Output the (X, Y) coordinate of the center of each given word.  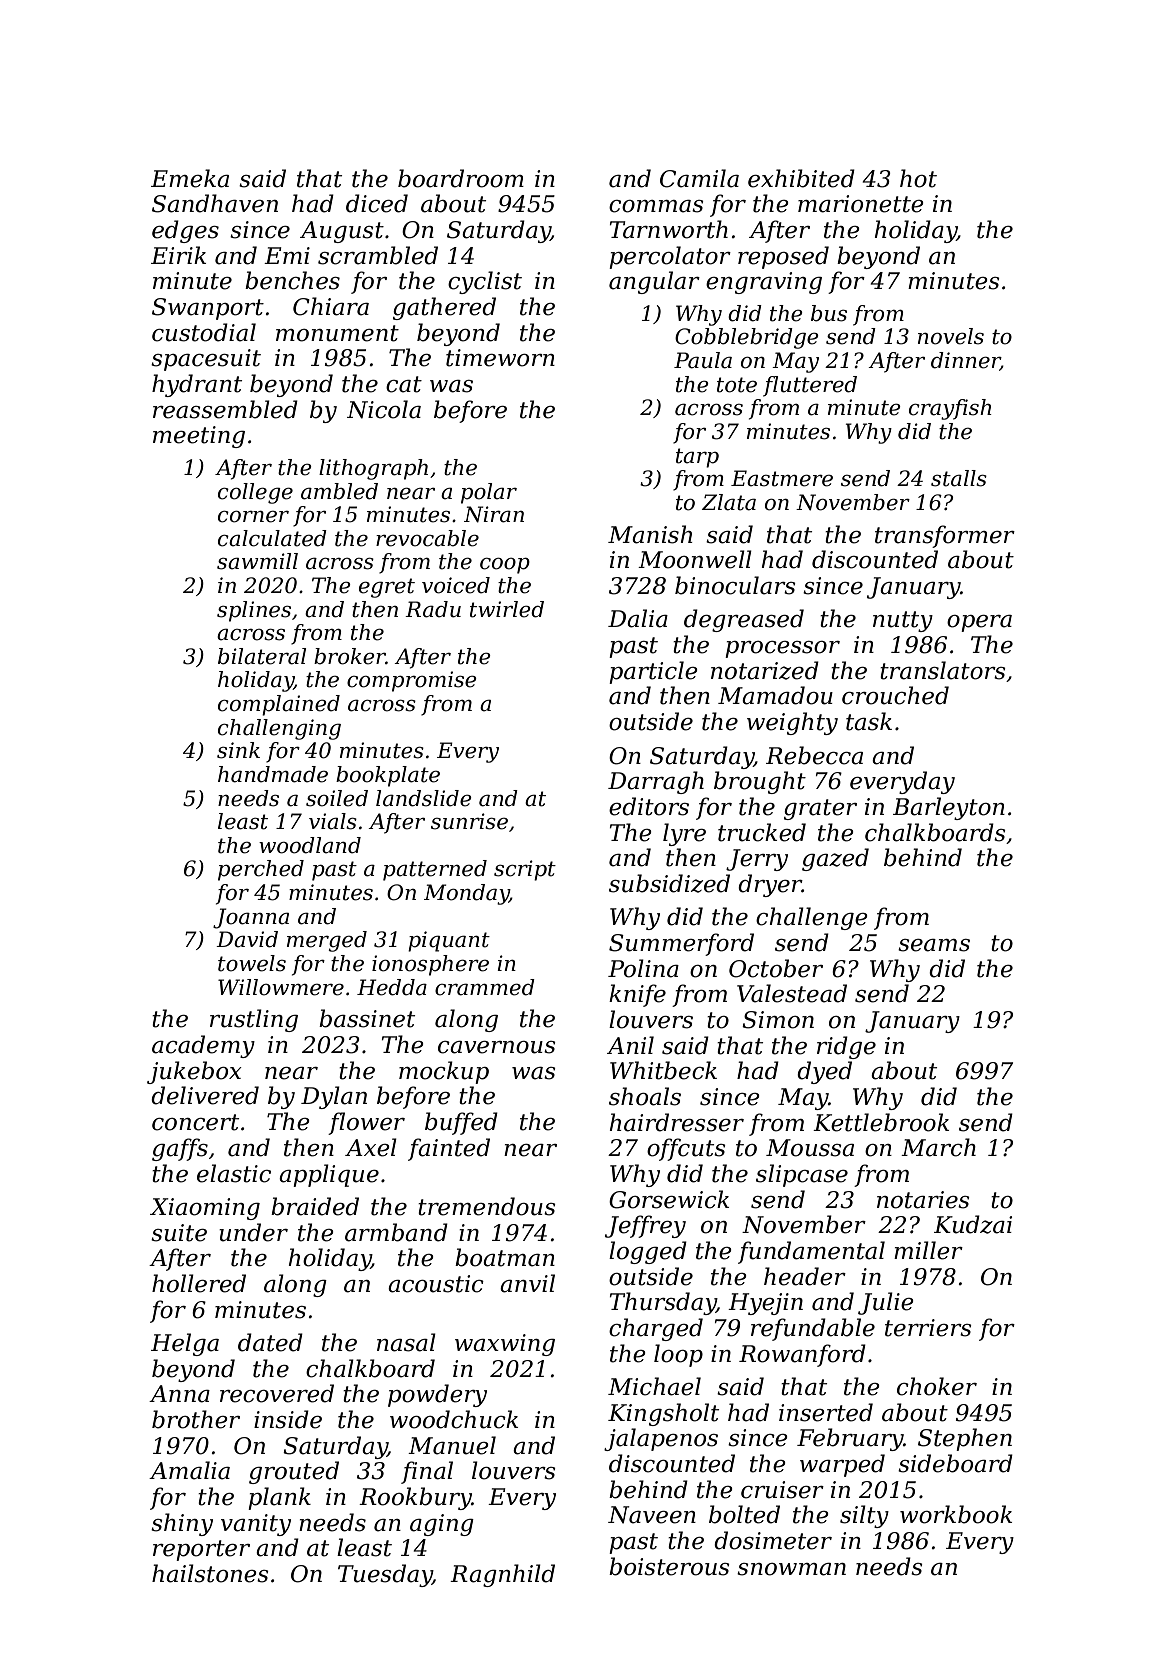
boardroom (461, 178)
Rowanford (802, 1355)
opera (979, 623)
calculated (272, 538)
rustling (254, 1020)
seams (934, 945)
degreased (744, 620)
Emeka (190, 178)
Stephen (965, 1439)
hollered (199, 1283)
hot (918, 178)
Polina (643, 968)
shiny (182, 1524)
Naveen (652, 1515)
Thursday (663, 1303)
